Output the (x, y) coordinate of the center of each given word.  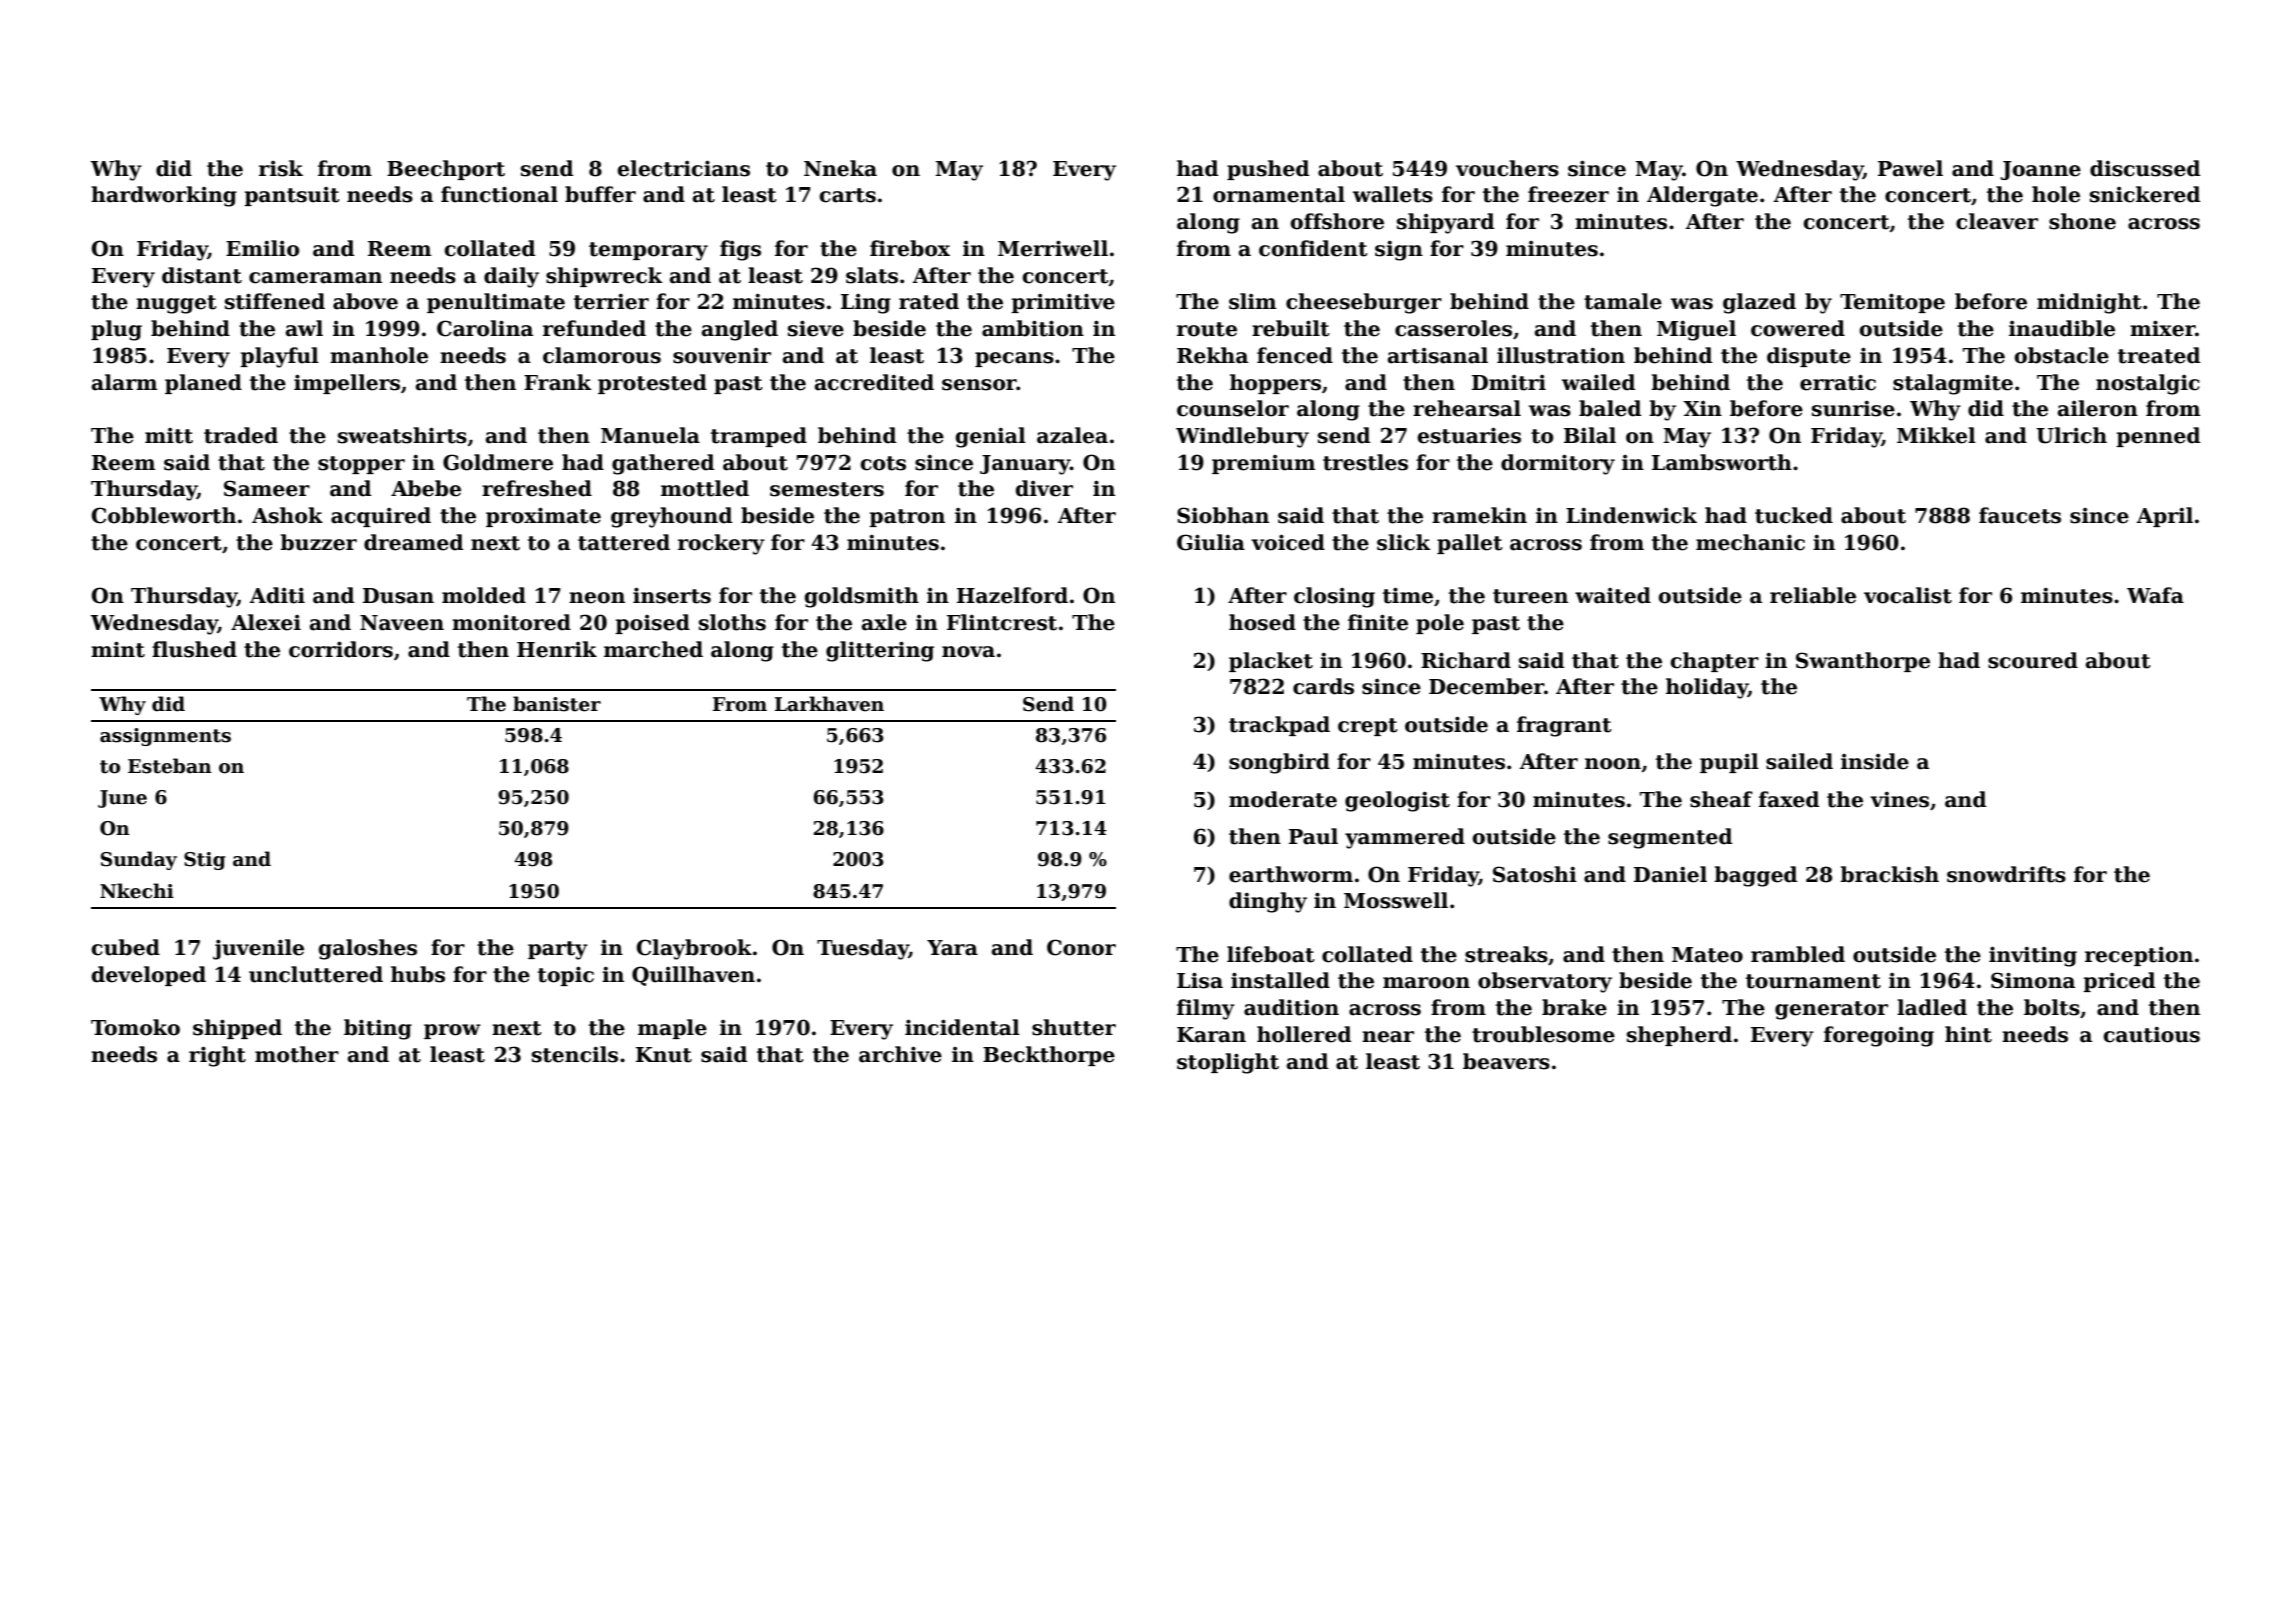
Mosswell (1396, 900)
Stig (205, 861)
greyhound (671, 517)
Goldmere (498, 462)
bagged (1755, 876)
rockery (721, 544)
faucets (2020, 515)
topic (566, 976)
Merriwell (1053, 248)
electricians (684, 168)
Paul (1313, 836)
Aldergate (1702, 196)
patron (907, 518)
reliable (1813, 595)
